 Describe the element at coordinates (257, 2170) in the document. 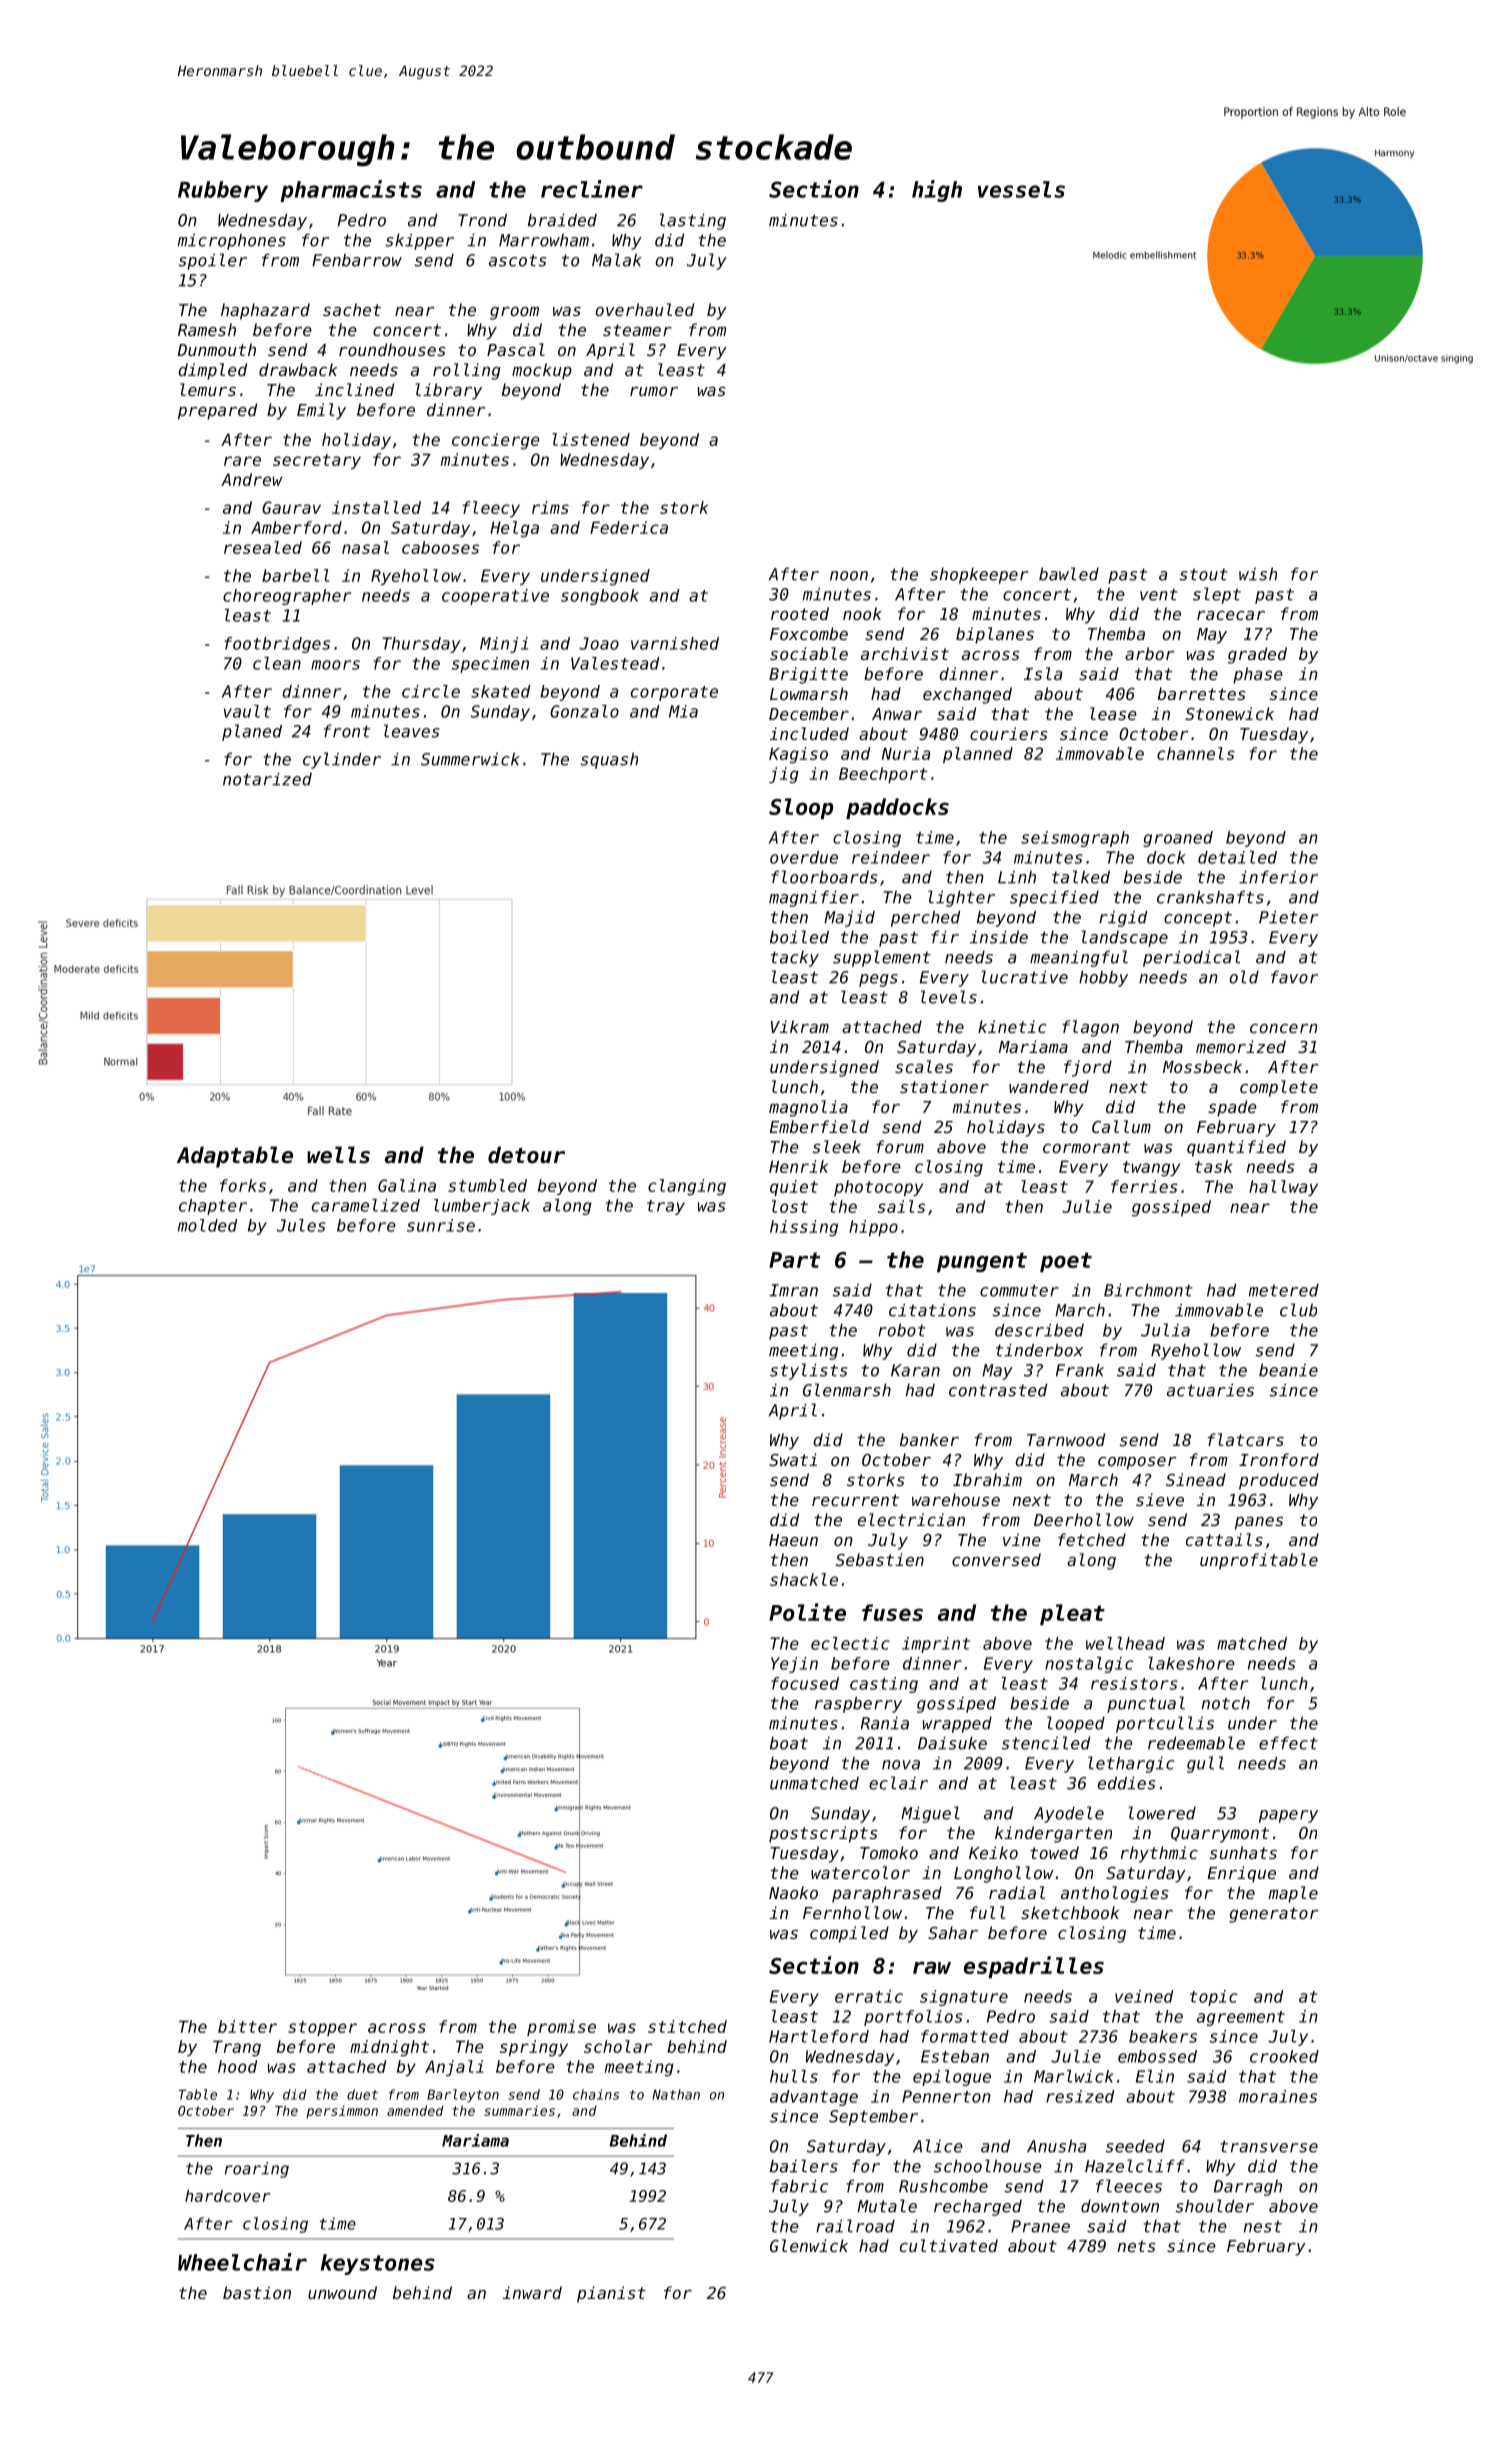

I see `roaring` at that location.
